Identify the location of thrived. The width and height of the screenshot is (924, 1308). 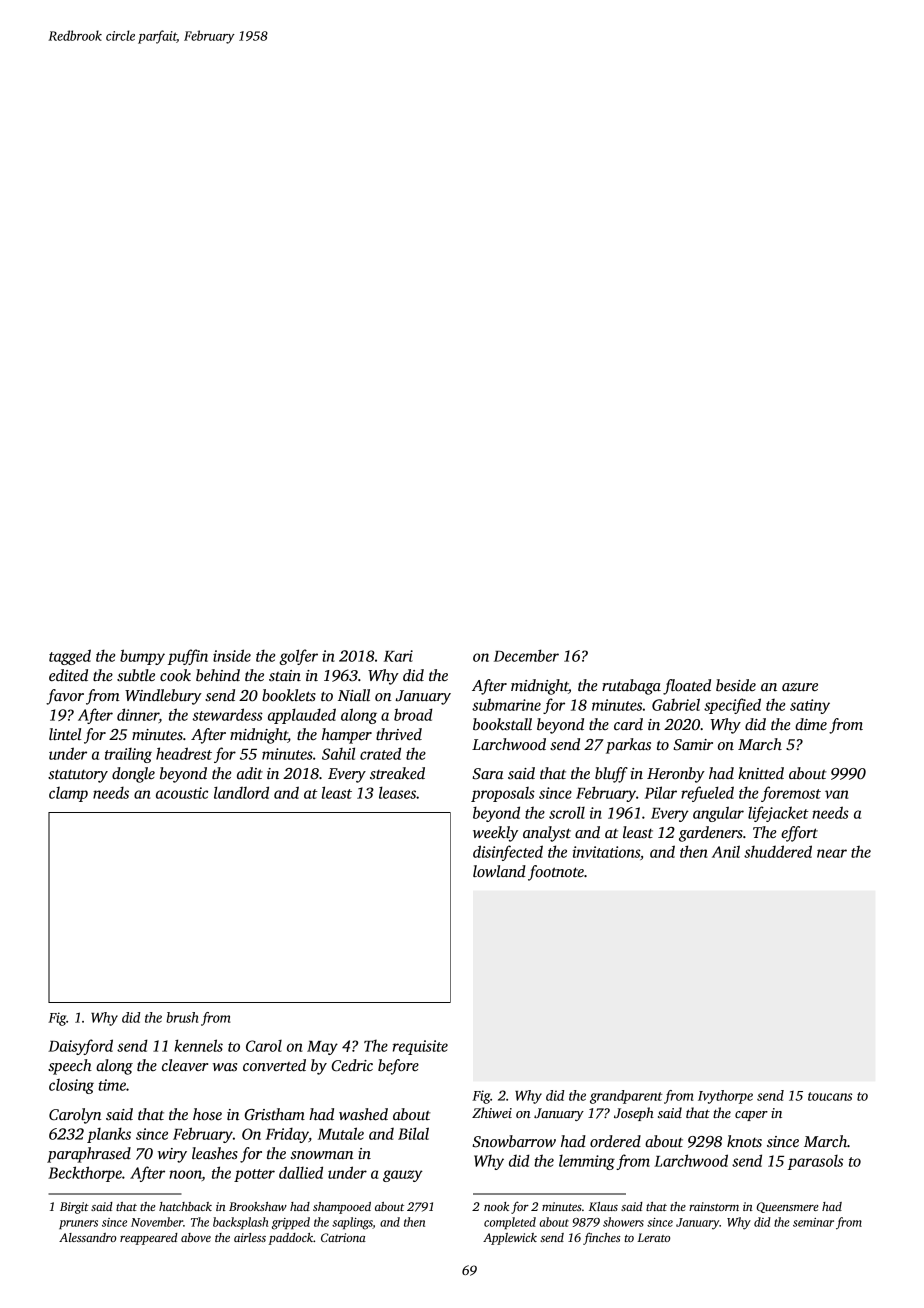
(399, 734).
